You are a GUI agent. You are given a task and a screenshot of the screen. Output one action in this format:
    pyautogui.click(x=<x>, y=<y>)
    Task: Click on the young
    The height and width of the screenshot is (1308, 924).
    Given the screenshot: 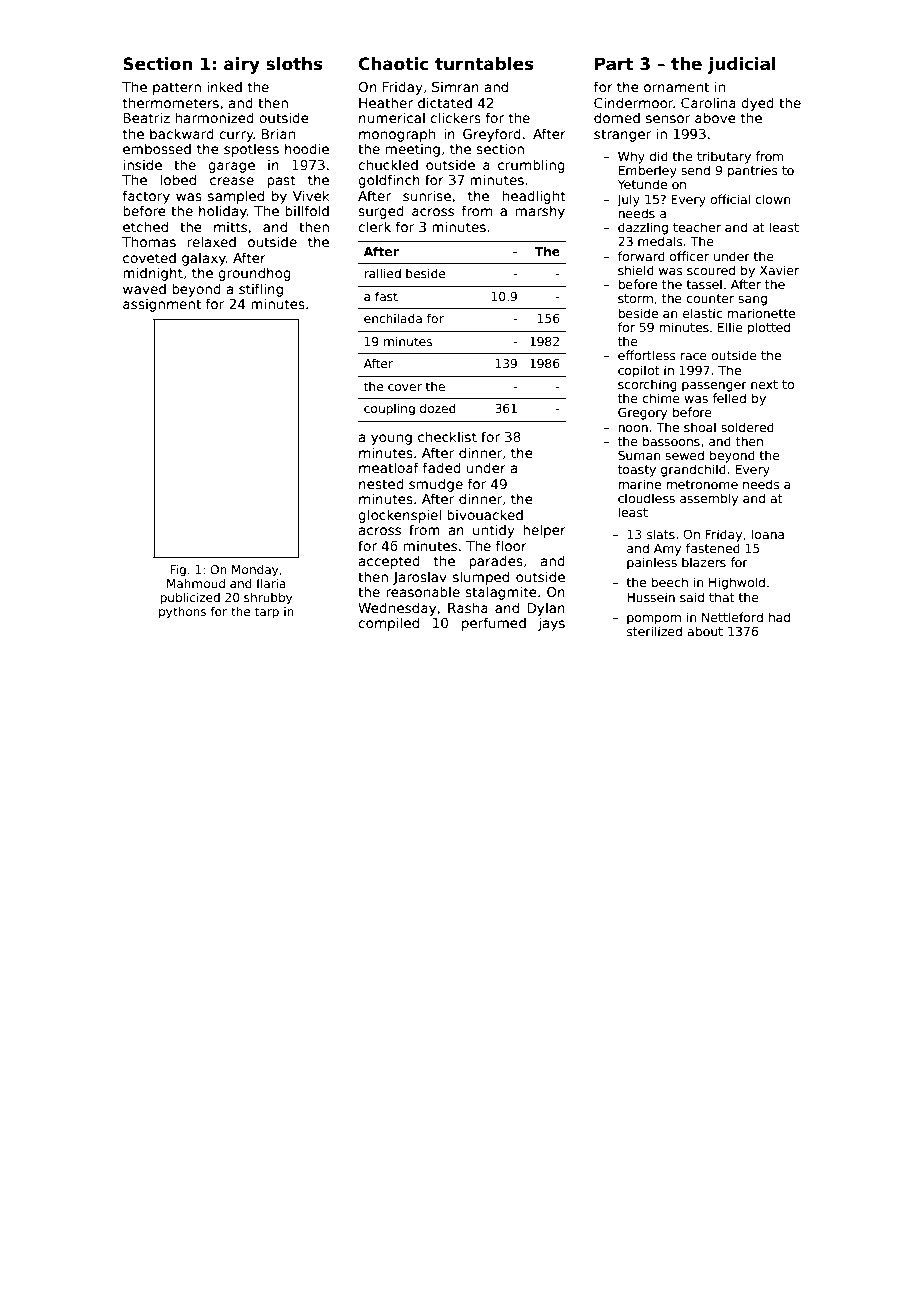 What is the action you would take?
    pyautogui.click(x=391, y=439)
